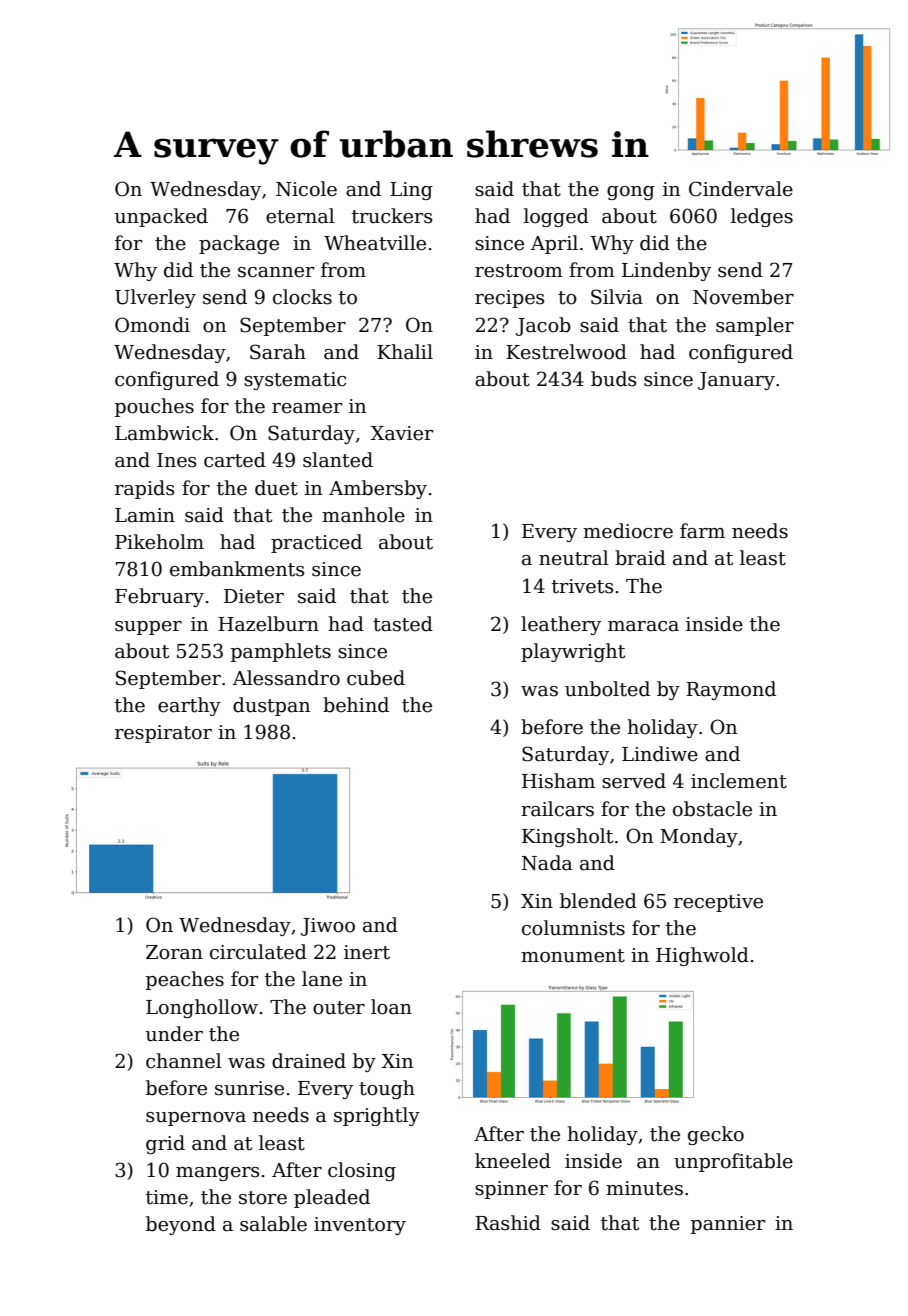 This screenshot has height=1316, width=908. What do you see at coordinates (547, 863) in the screenshot?
I see `Nada` at bounding box center [547, 863].
